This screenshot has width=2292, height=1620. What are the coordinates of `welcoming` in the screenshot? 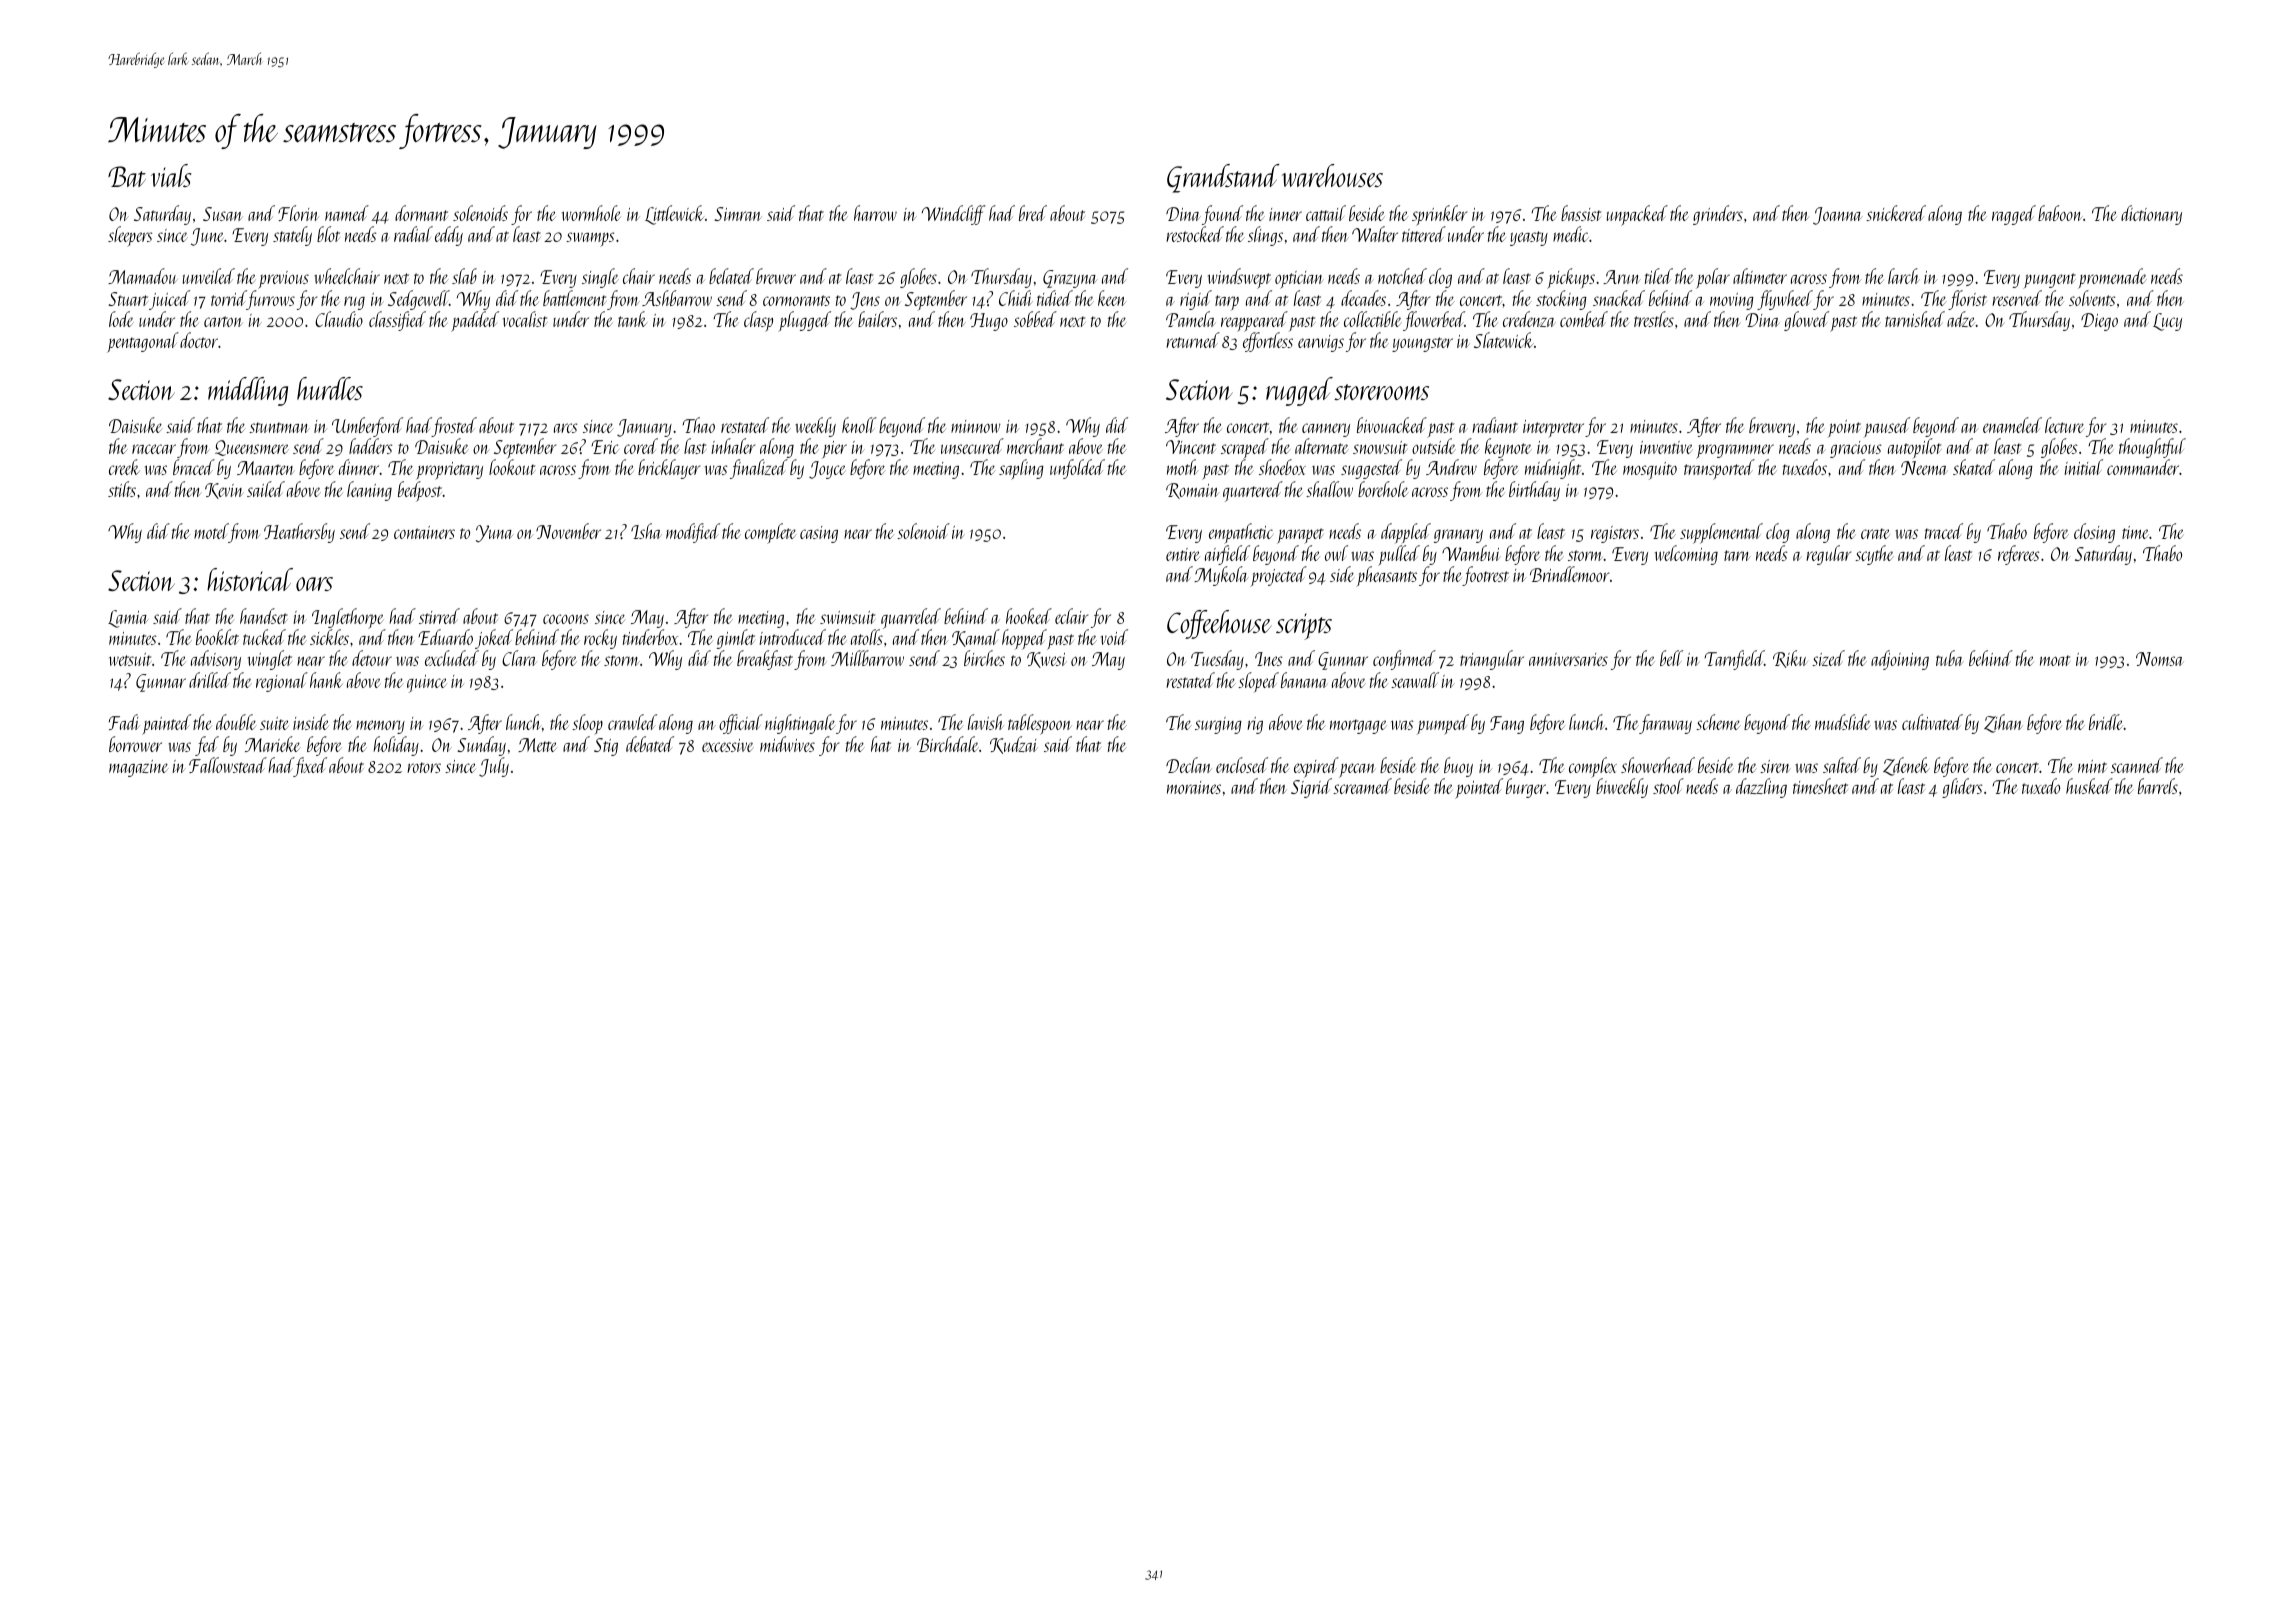 It's located at (1686, 555).
